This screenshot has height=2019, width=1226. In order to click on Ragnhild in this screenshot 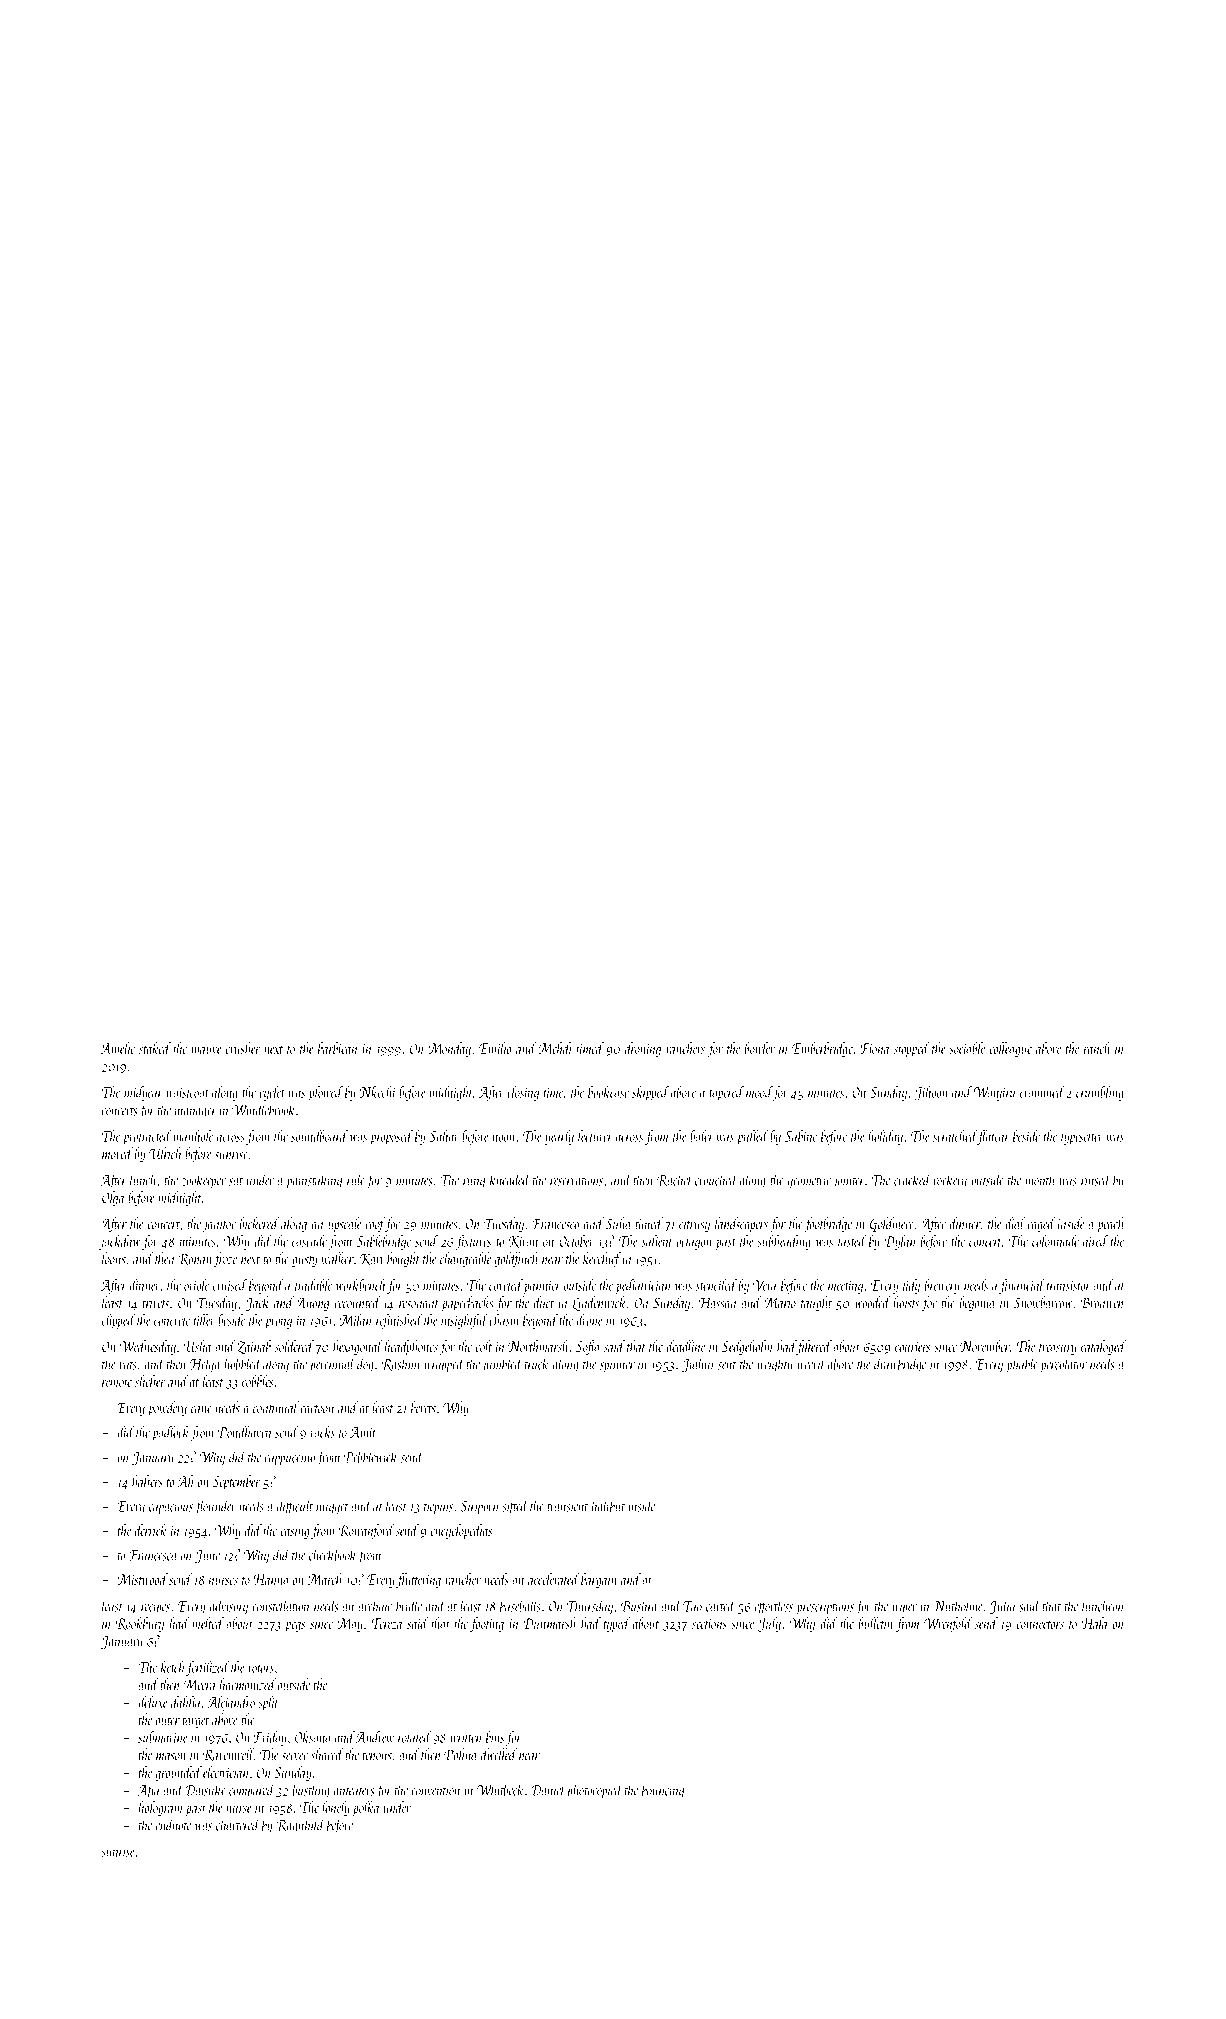, I will do `click(300, 1826)`.
